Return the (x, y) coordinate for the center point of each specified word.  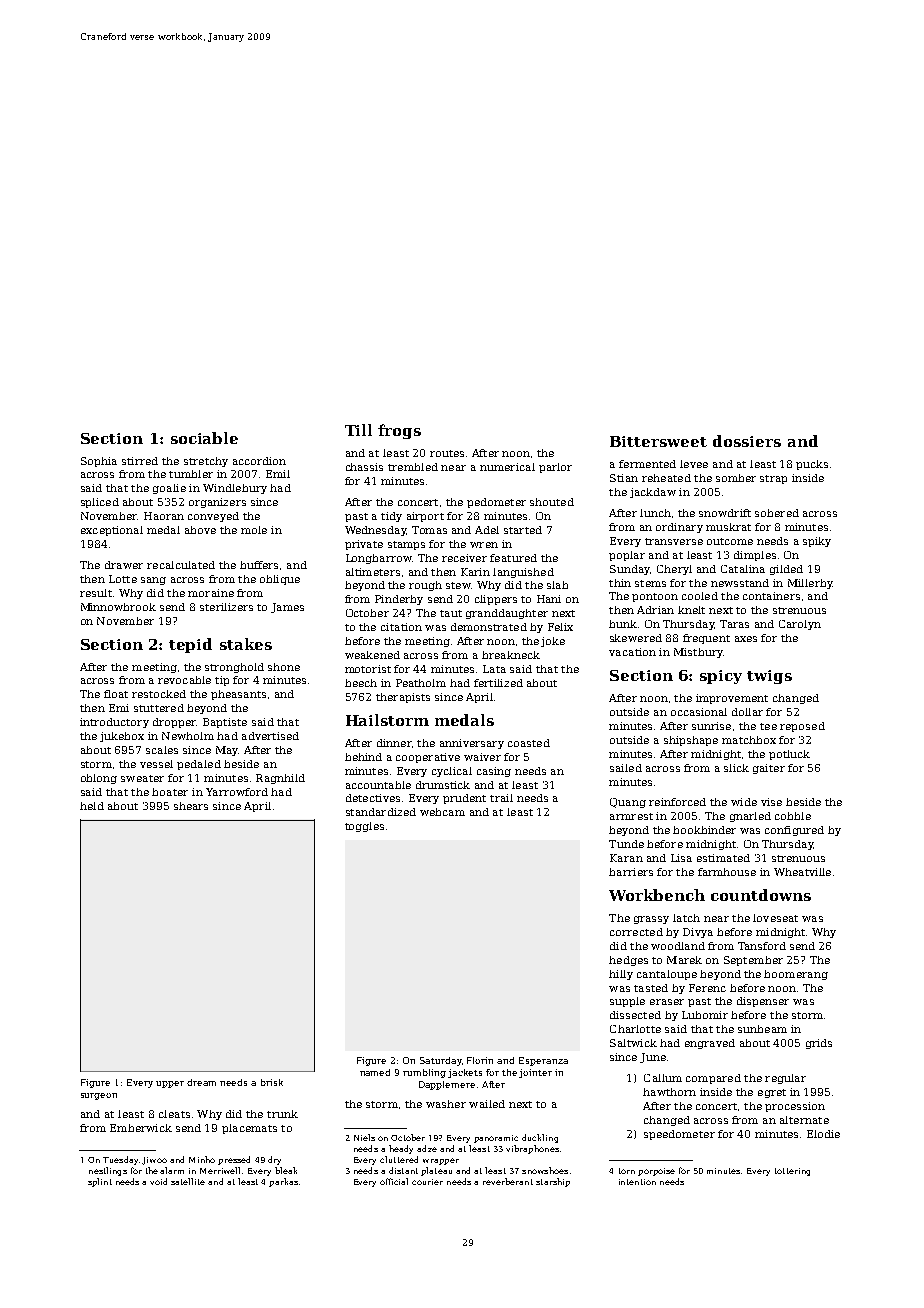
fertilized (498, 683)
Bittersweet (658, 441)
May (227, 751)
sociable (204, 438)
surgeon (99, 1096)
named (375, 1072)
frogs (399, 431)
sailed (626, 768)
